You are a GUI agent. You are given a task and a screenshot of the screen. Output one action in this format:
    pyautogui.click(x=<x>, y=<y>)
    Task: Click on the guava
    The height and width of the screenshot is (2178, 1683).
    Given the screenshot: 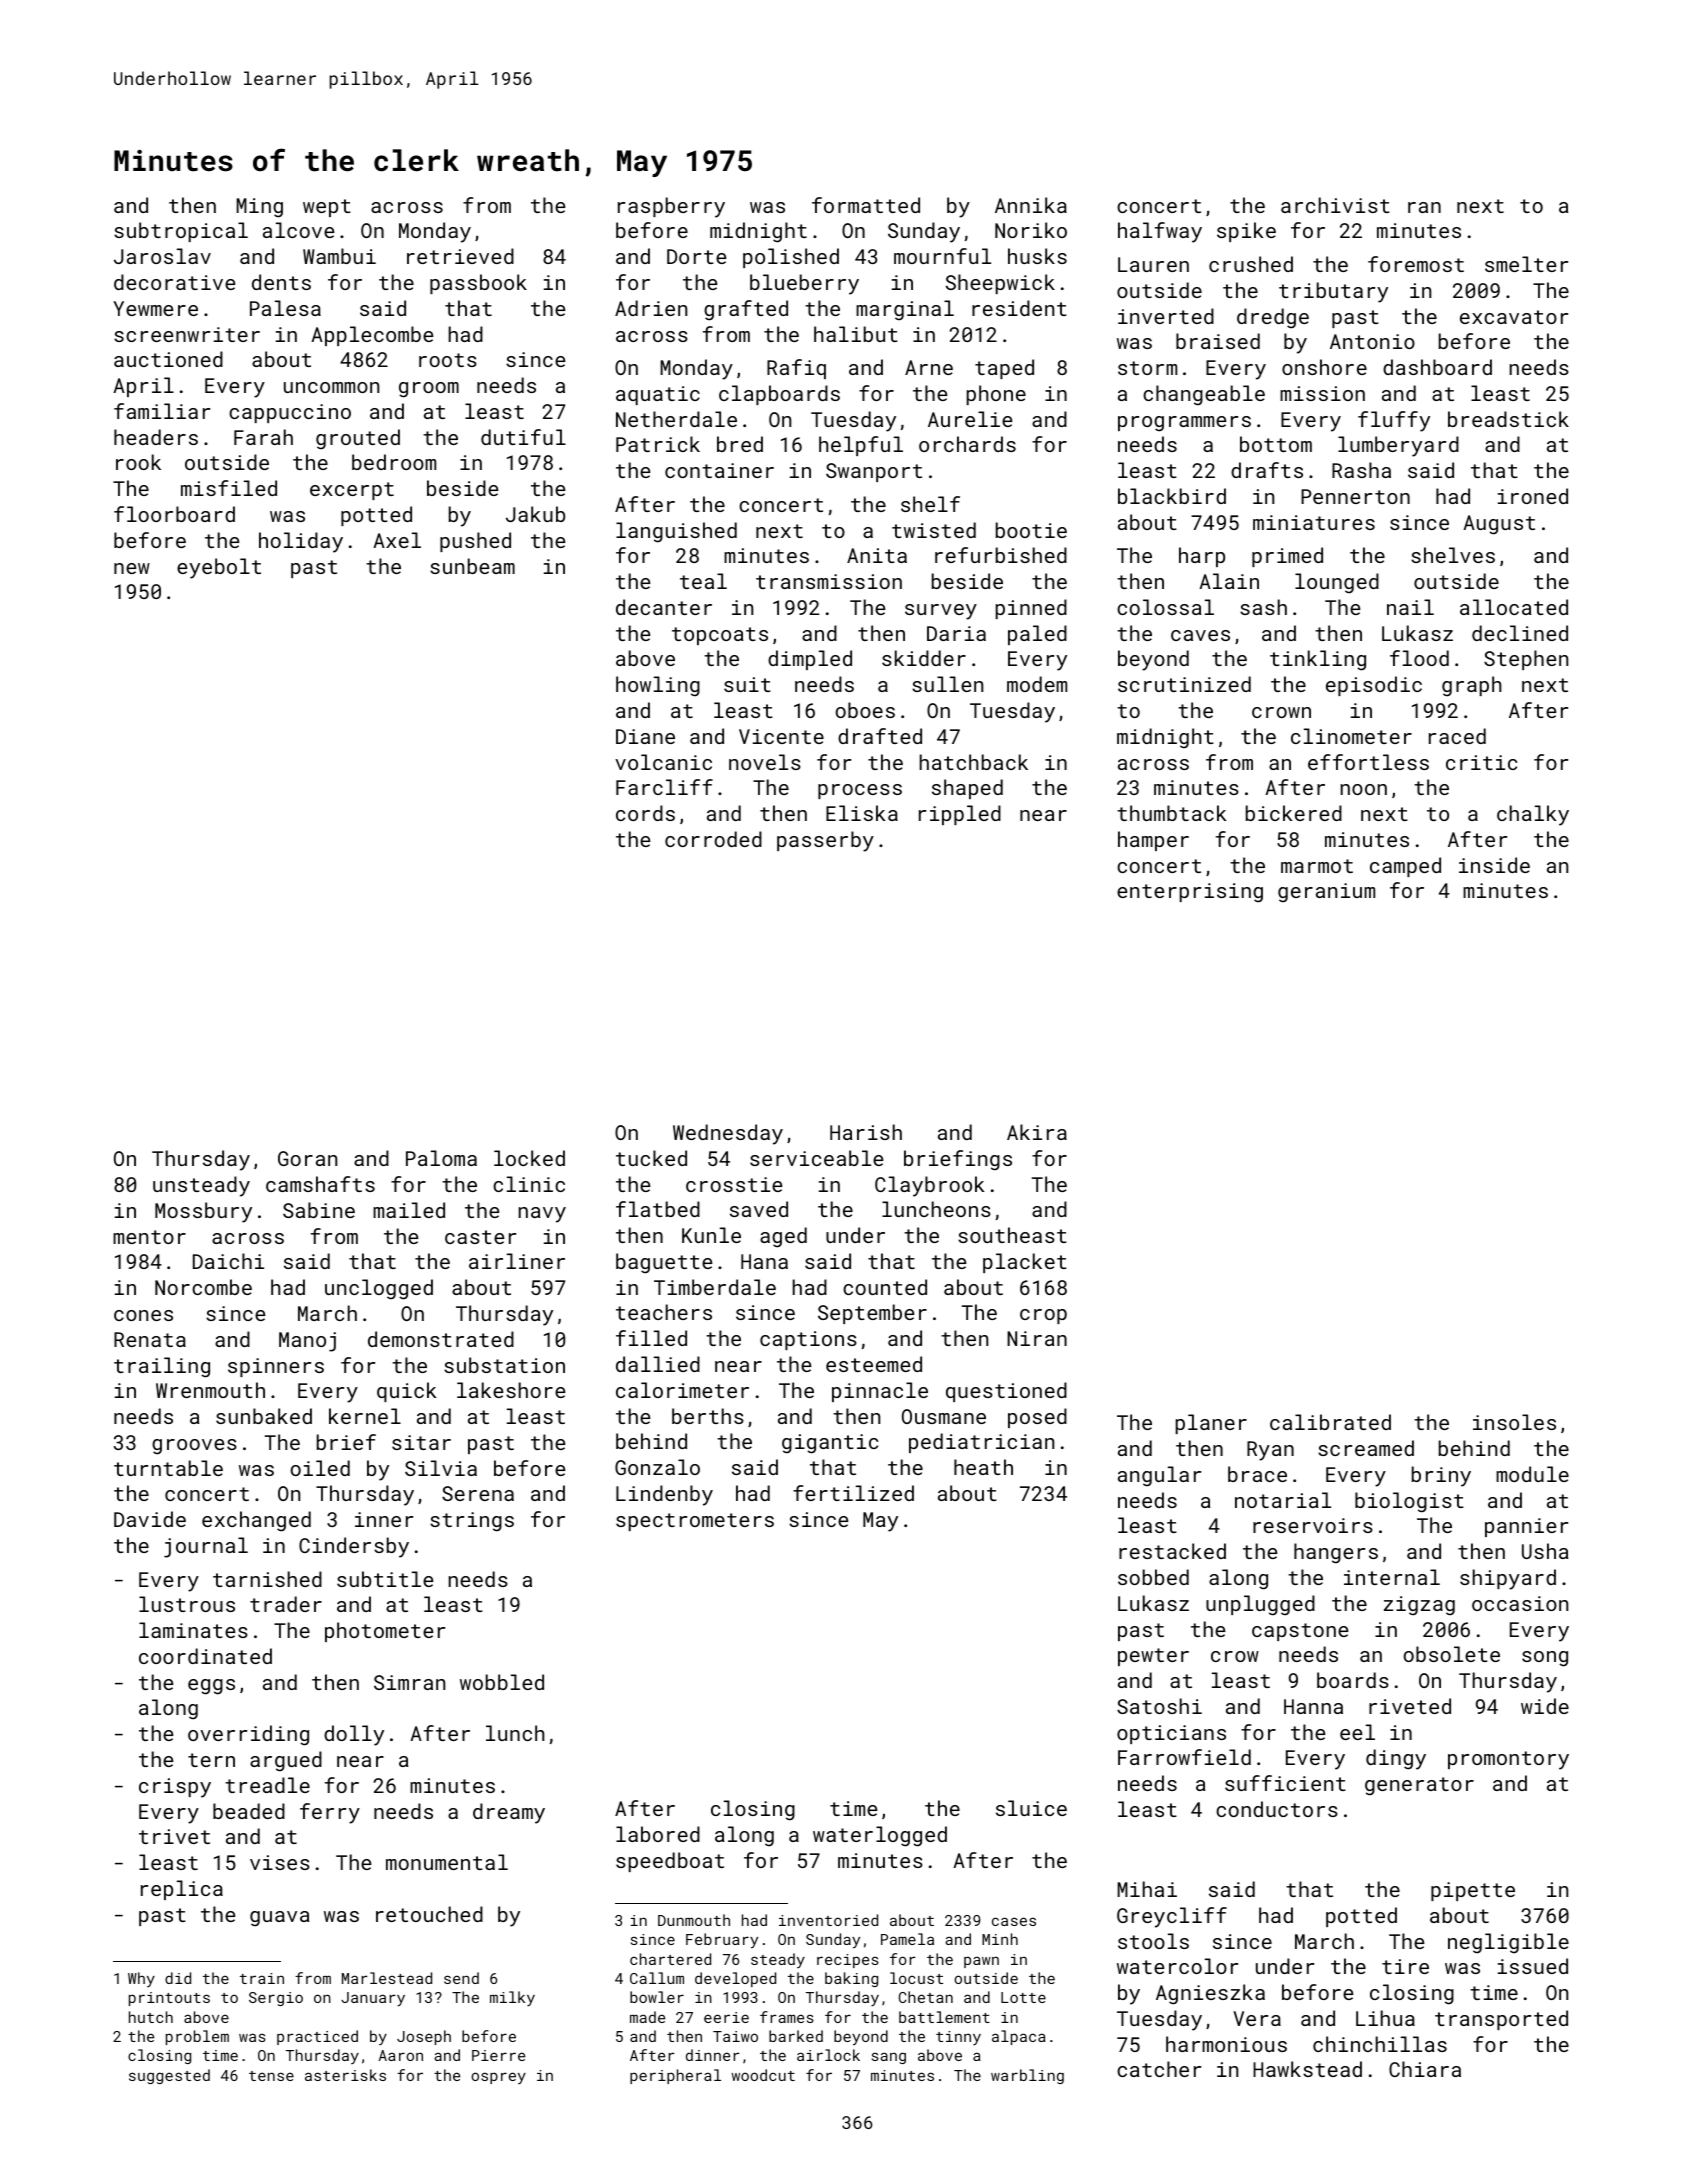 What is the action you would take?
    pyautogui.click(x=280, y=1919)
